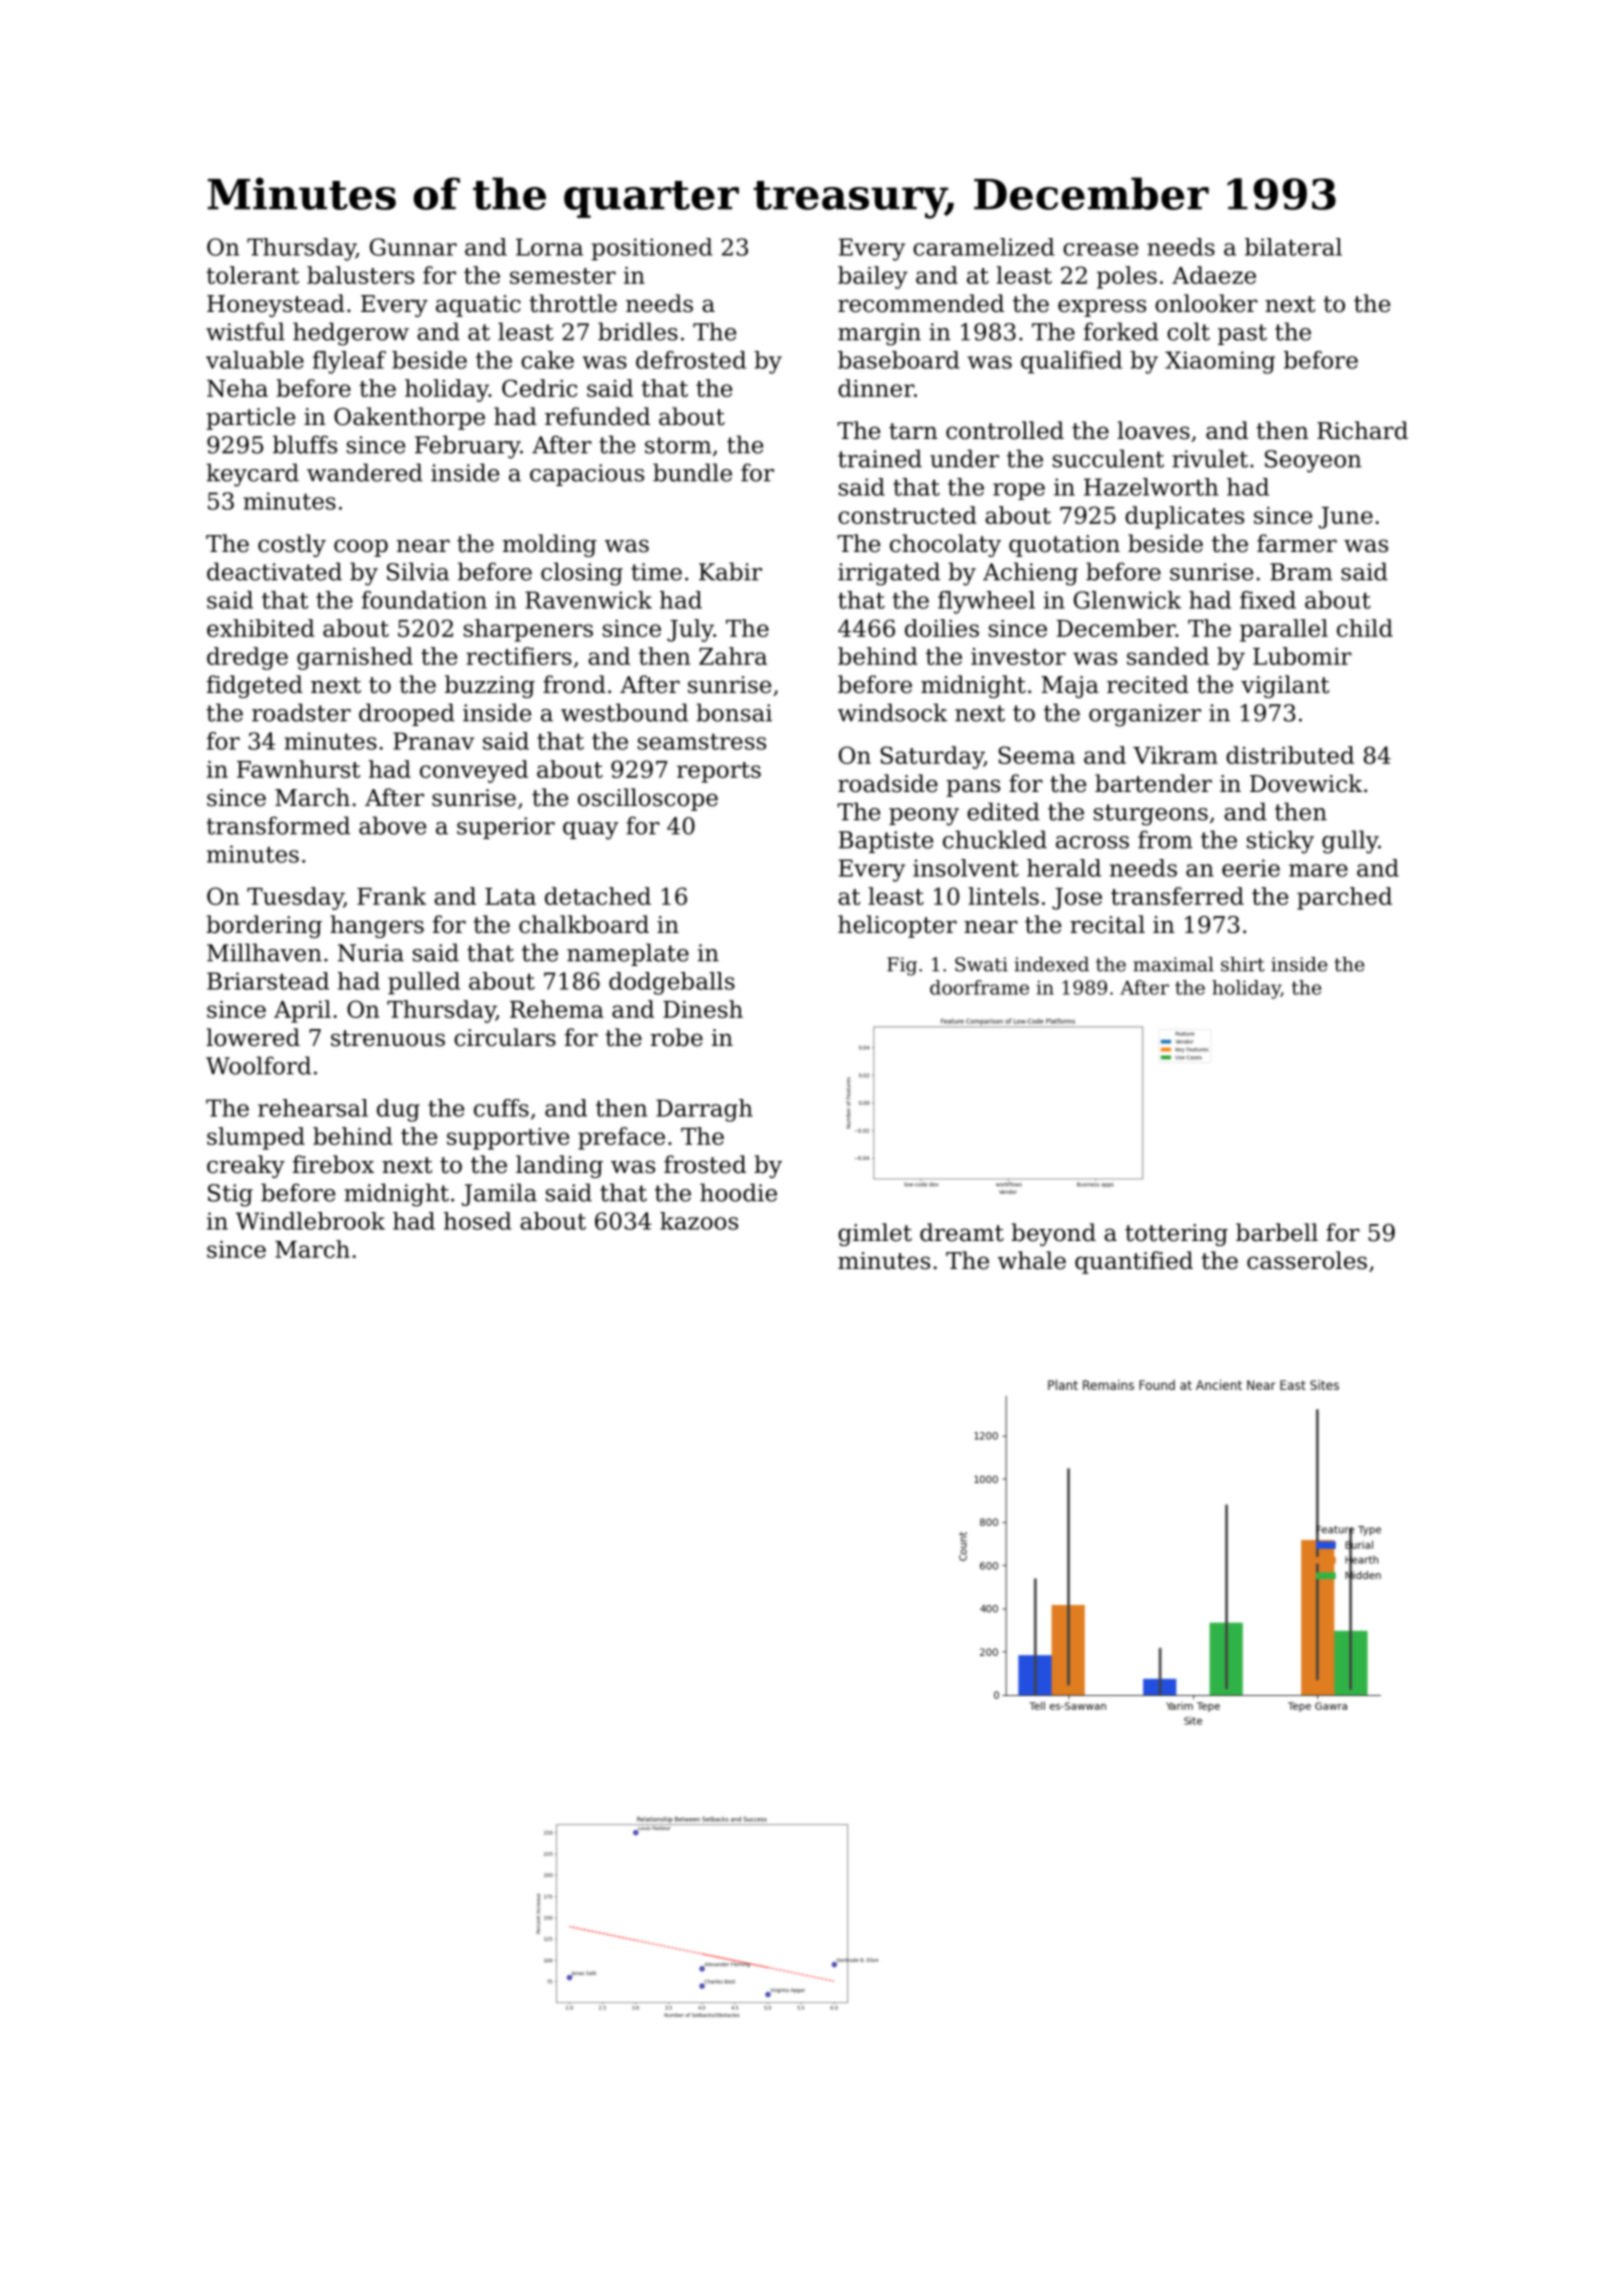 The width and height of the document is (1620, 2292). Describe the element at coordinates (278, 825) in the document. I see `transformed` at that location.
